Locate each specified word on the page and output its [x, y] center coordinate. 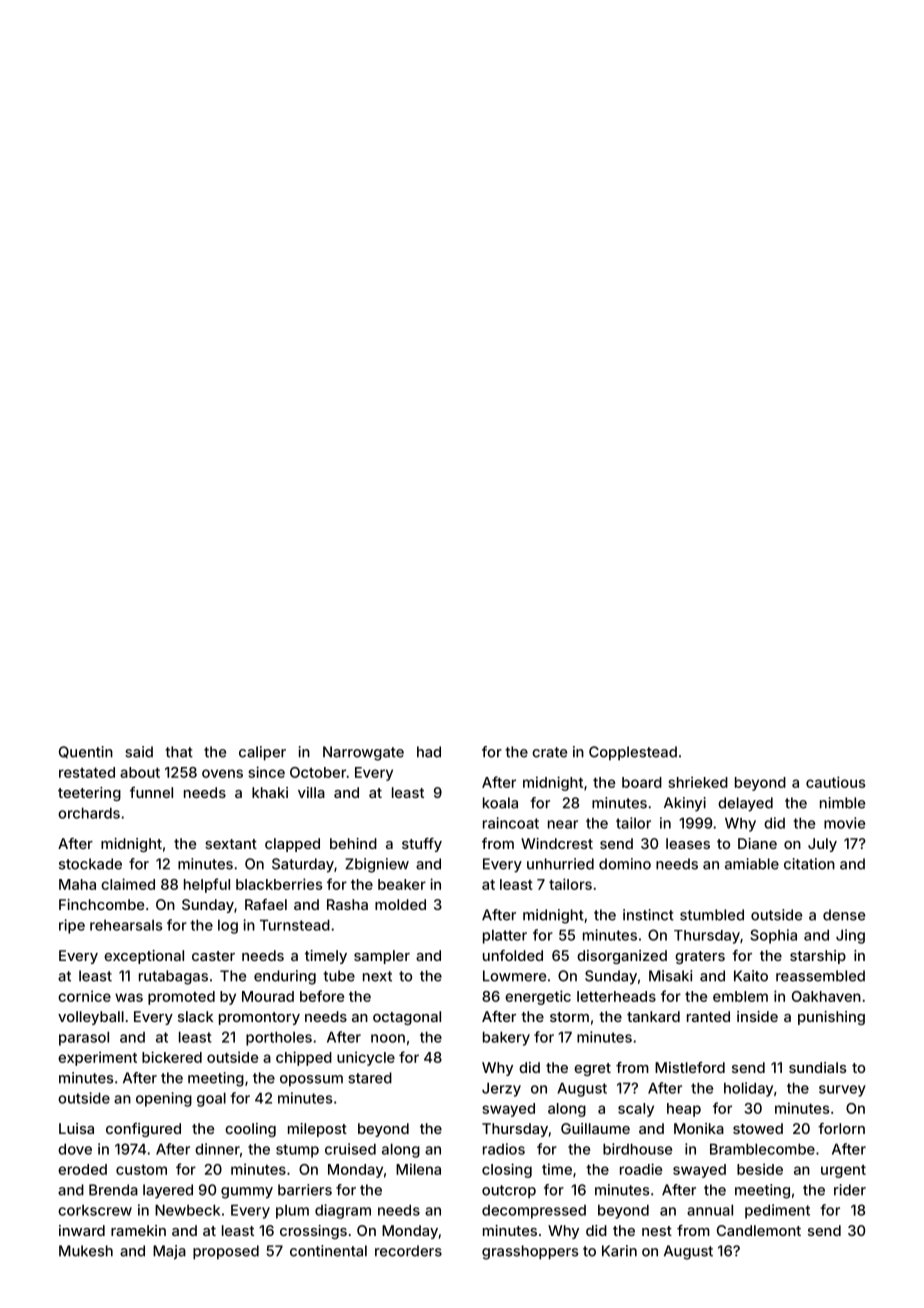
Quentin [86, 752]
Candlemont [759, 1230]
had [429, 752]
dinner [217, 1149]
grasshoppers [530, 1252]
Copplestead [633, 753]
